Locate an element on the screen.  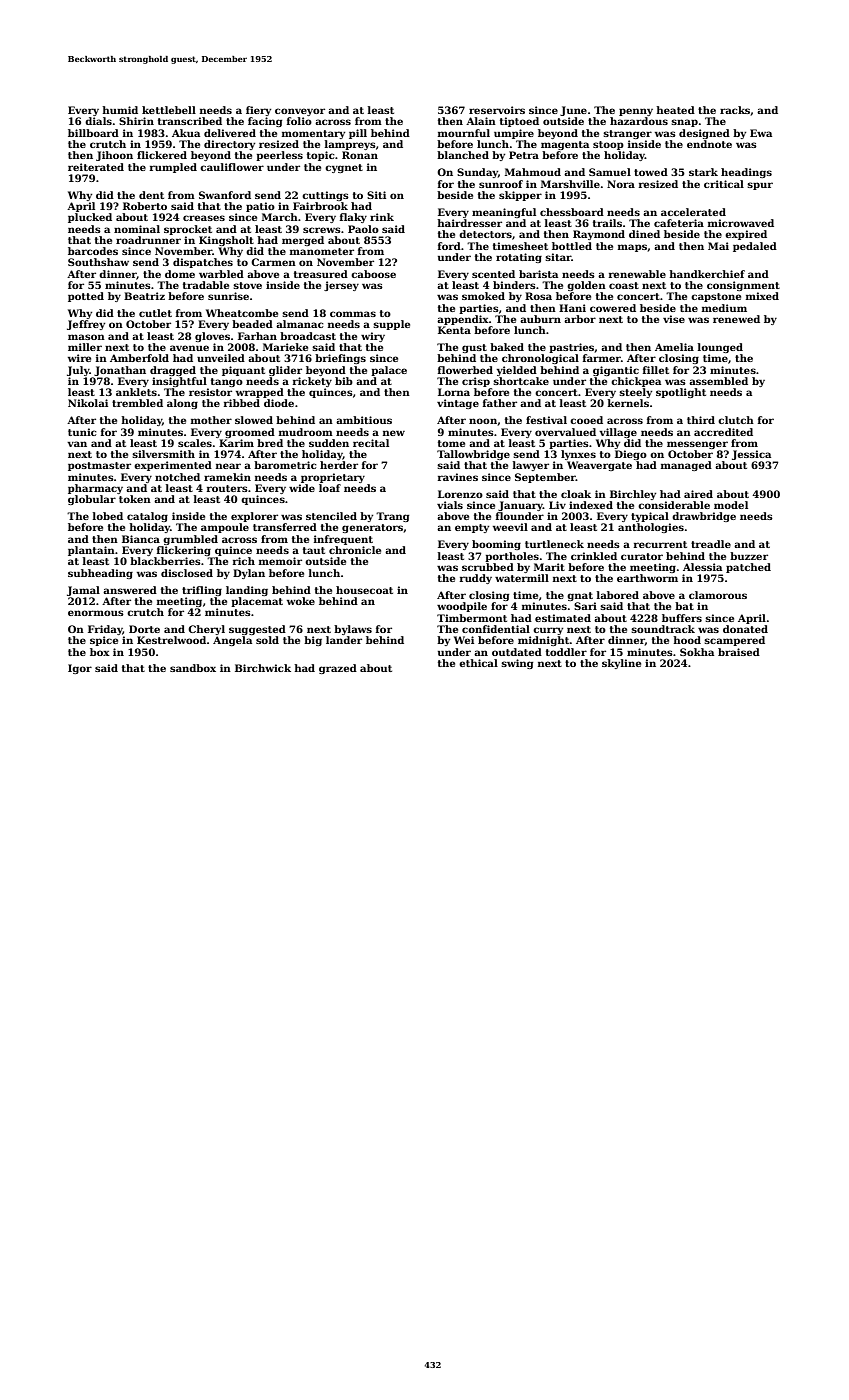
Igor is located at coordinates (80, 669).
